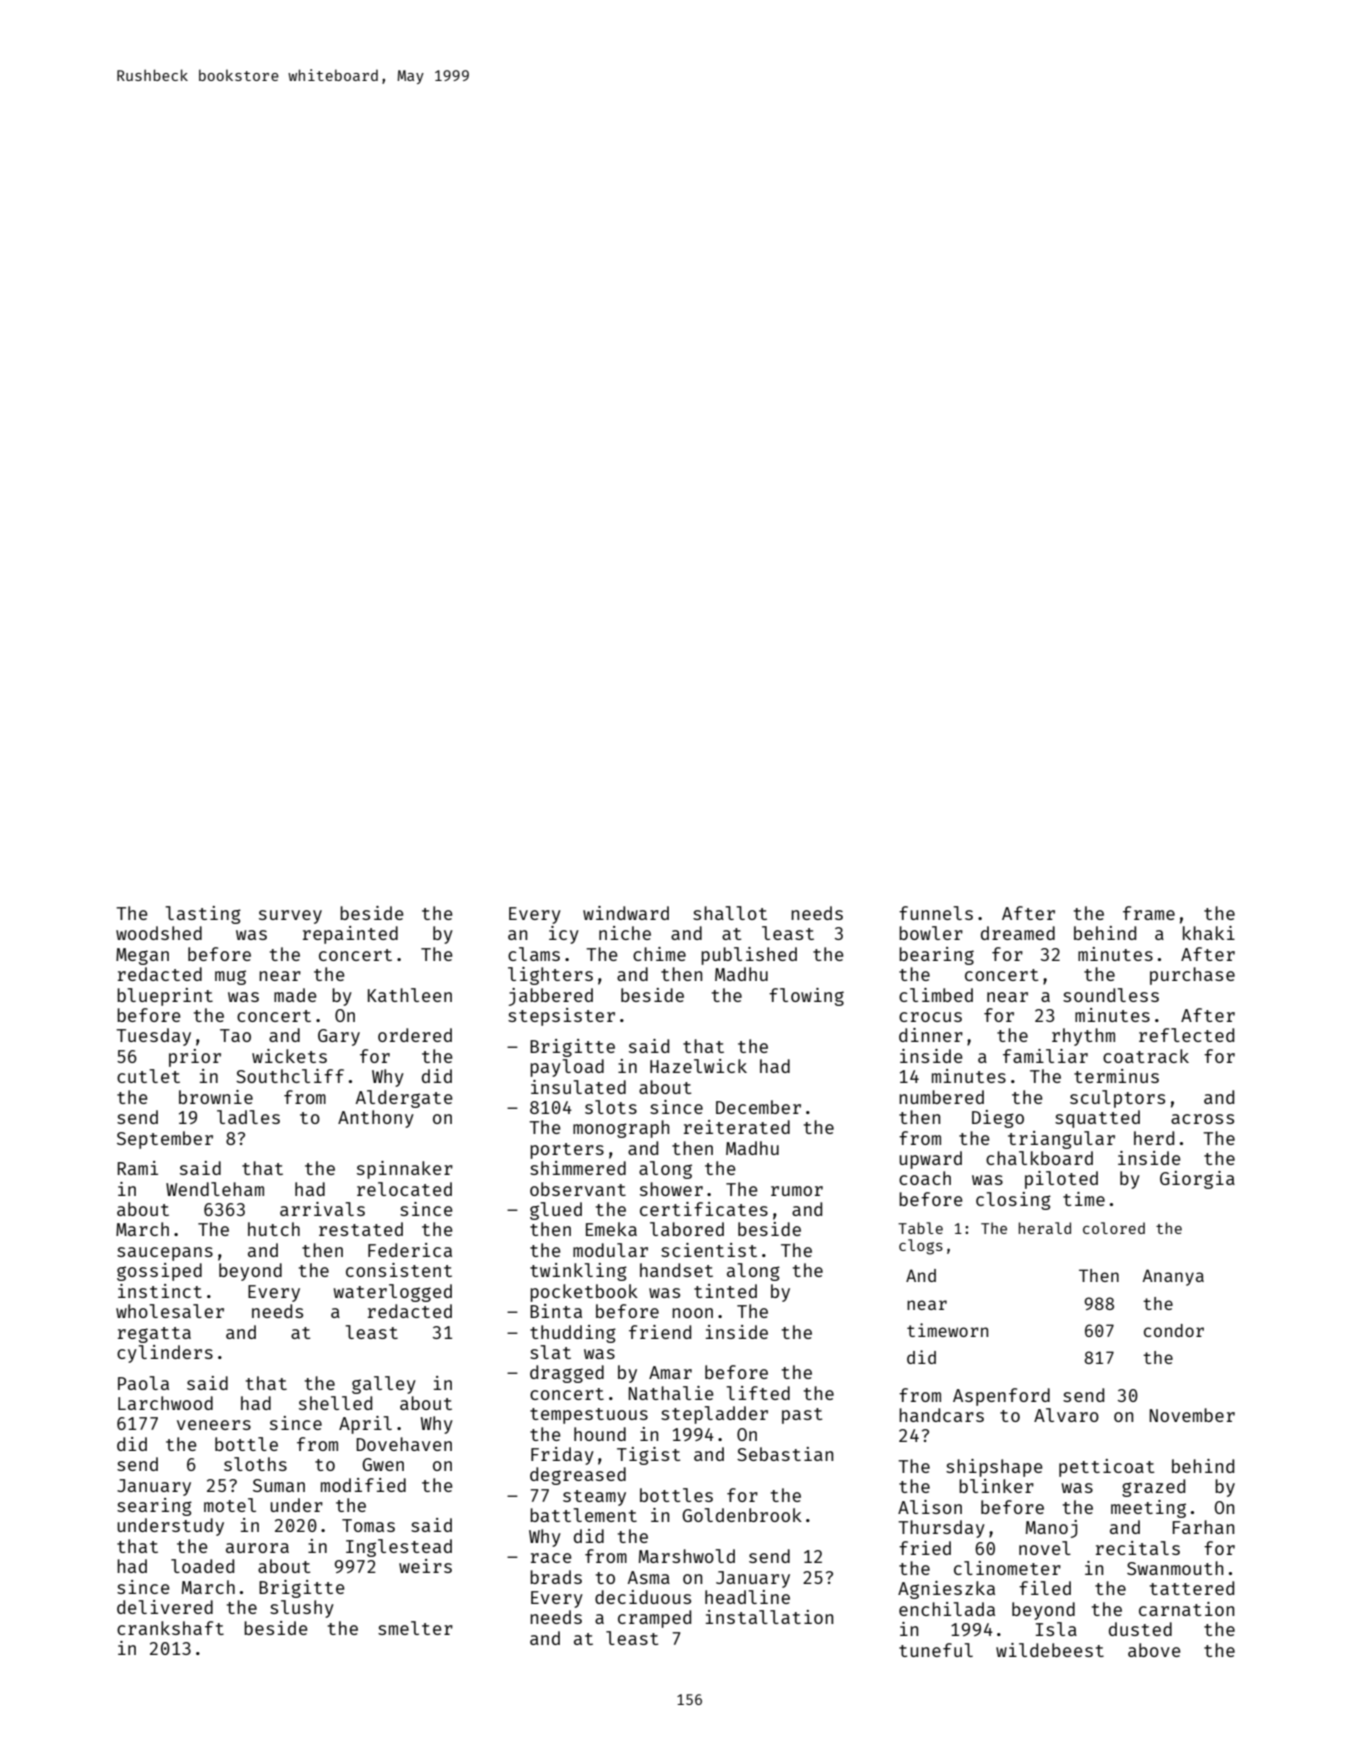 Image resolution: width=1352 pixels, height=1750 pixels. What do you see at coordinates (203, 915) in the page?
I see `lasting` at bounding box center [203, 915].
